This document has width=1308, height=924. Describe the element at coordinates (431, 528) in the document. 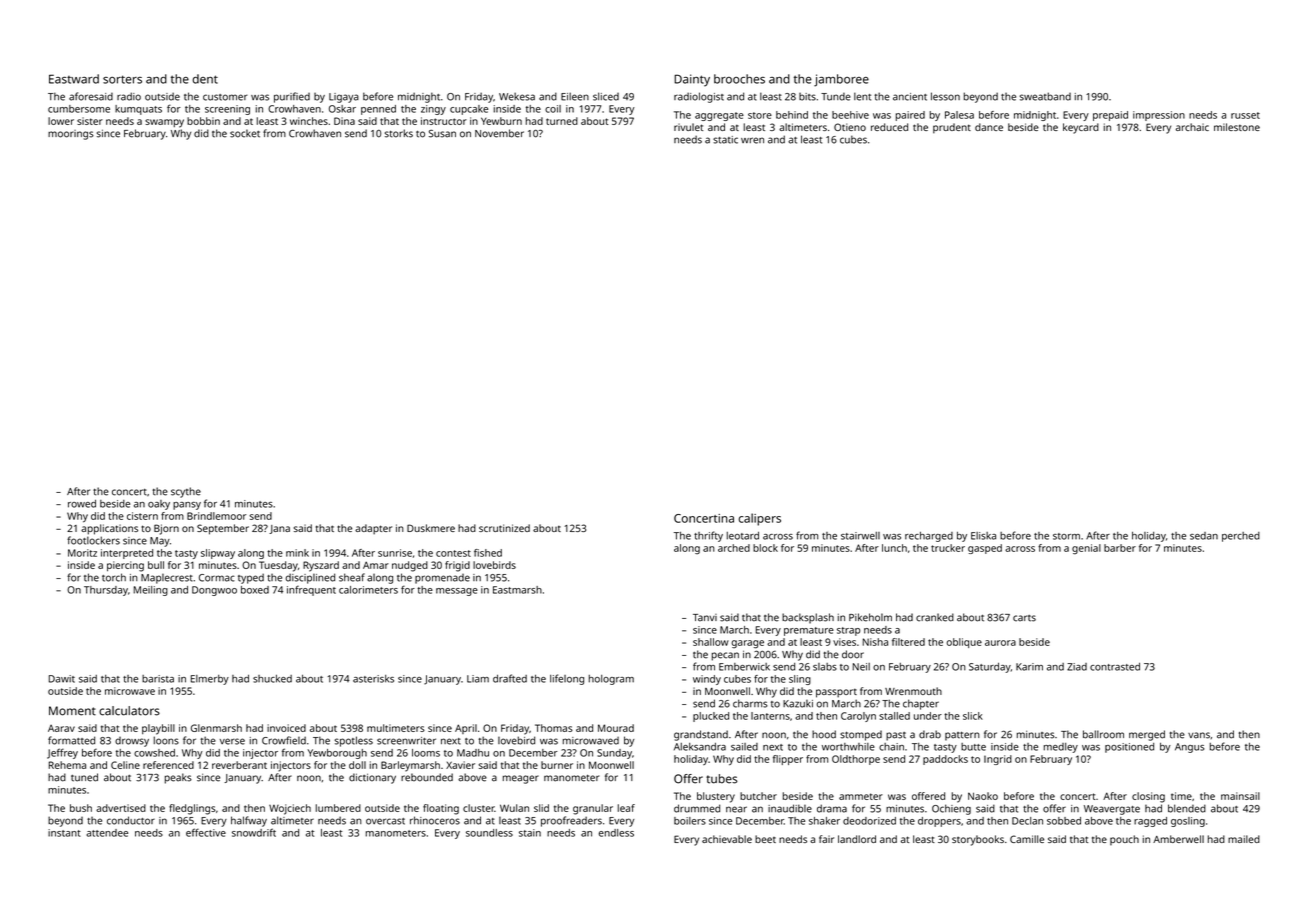

I see `Duskmere` at that location.
